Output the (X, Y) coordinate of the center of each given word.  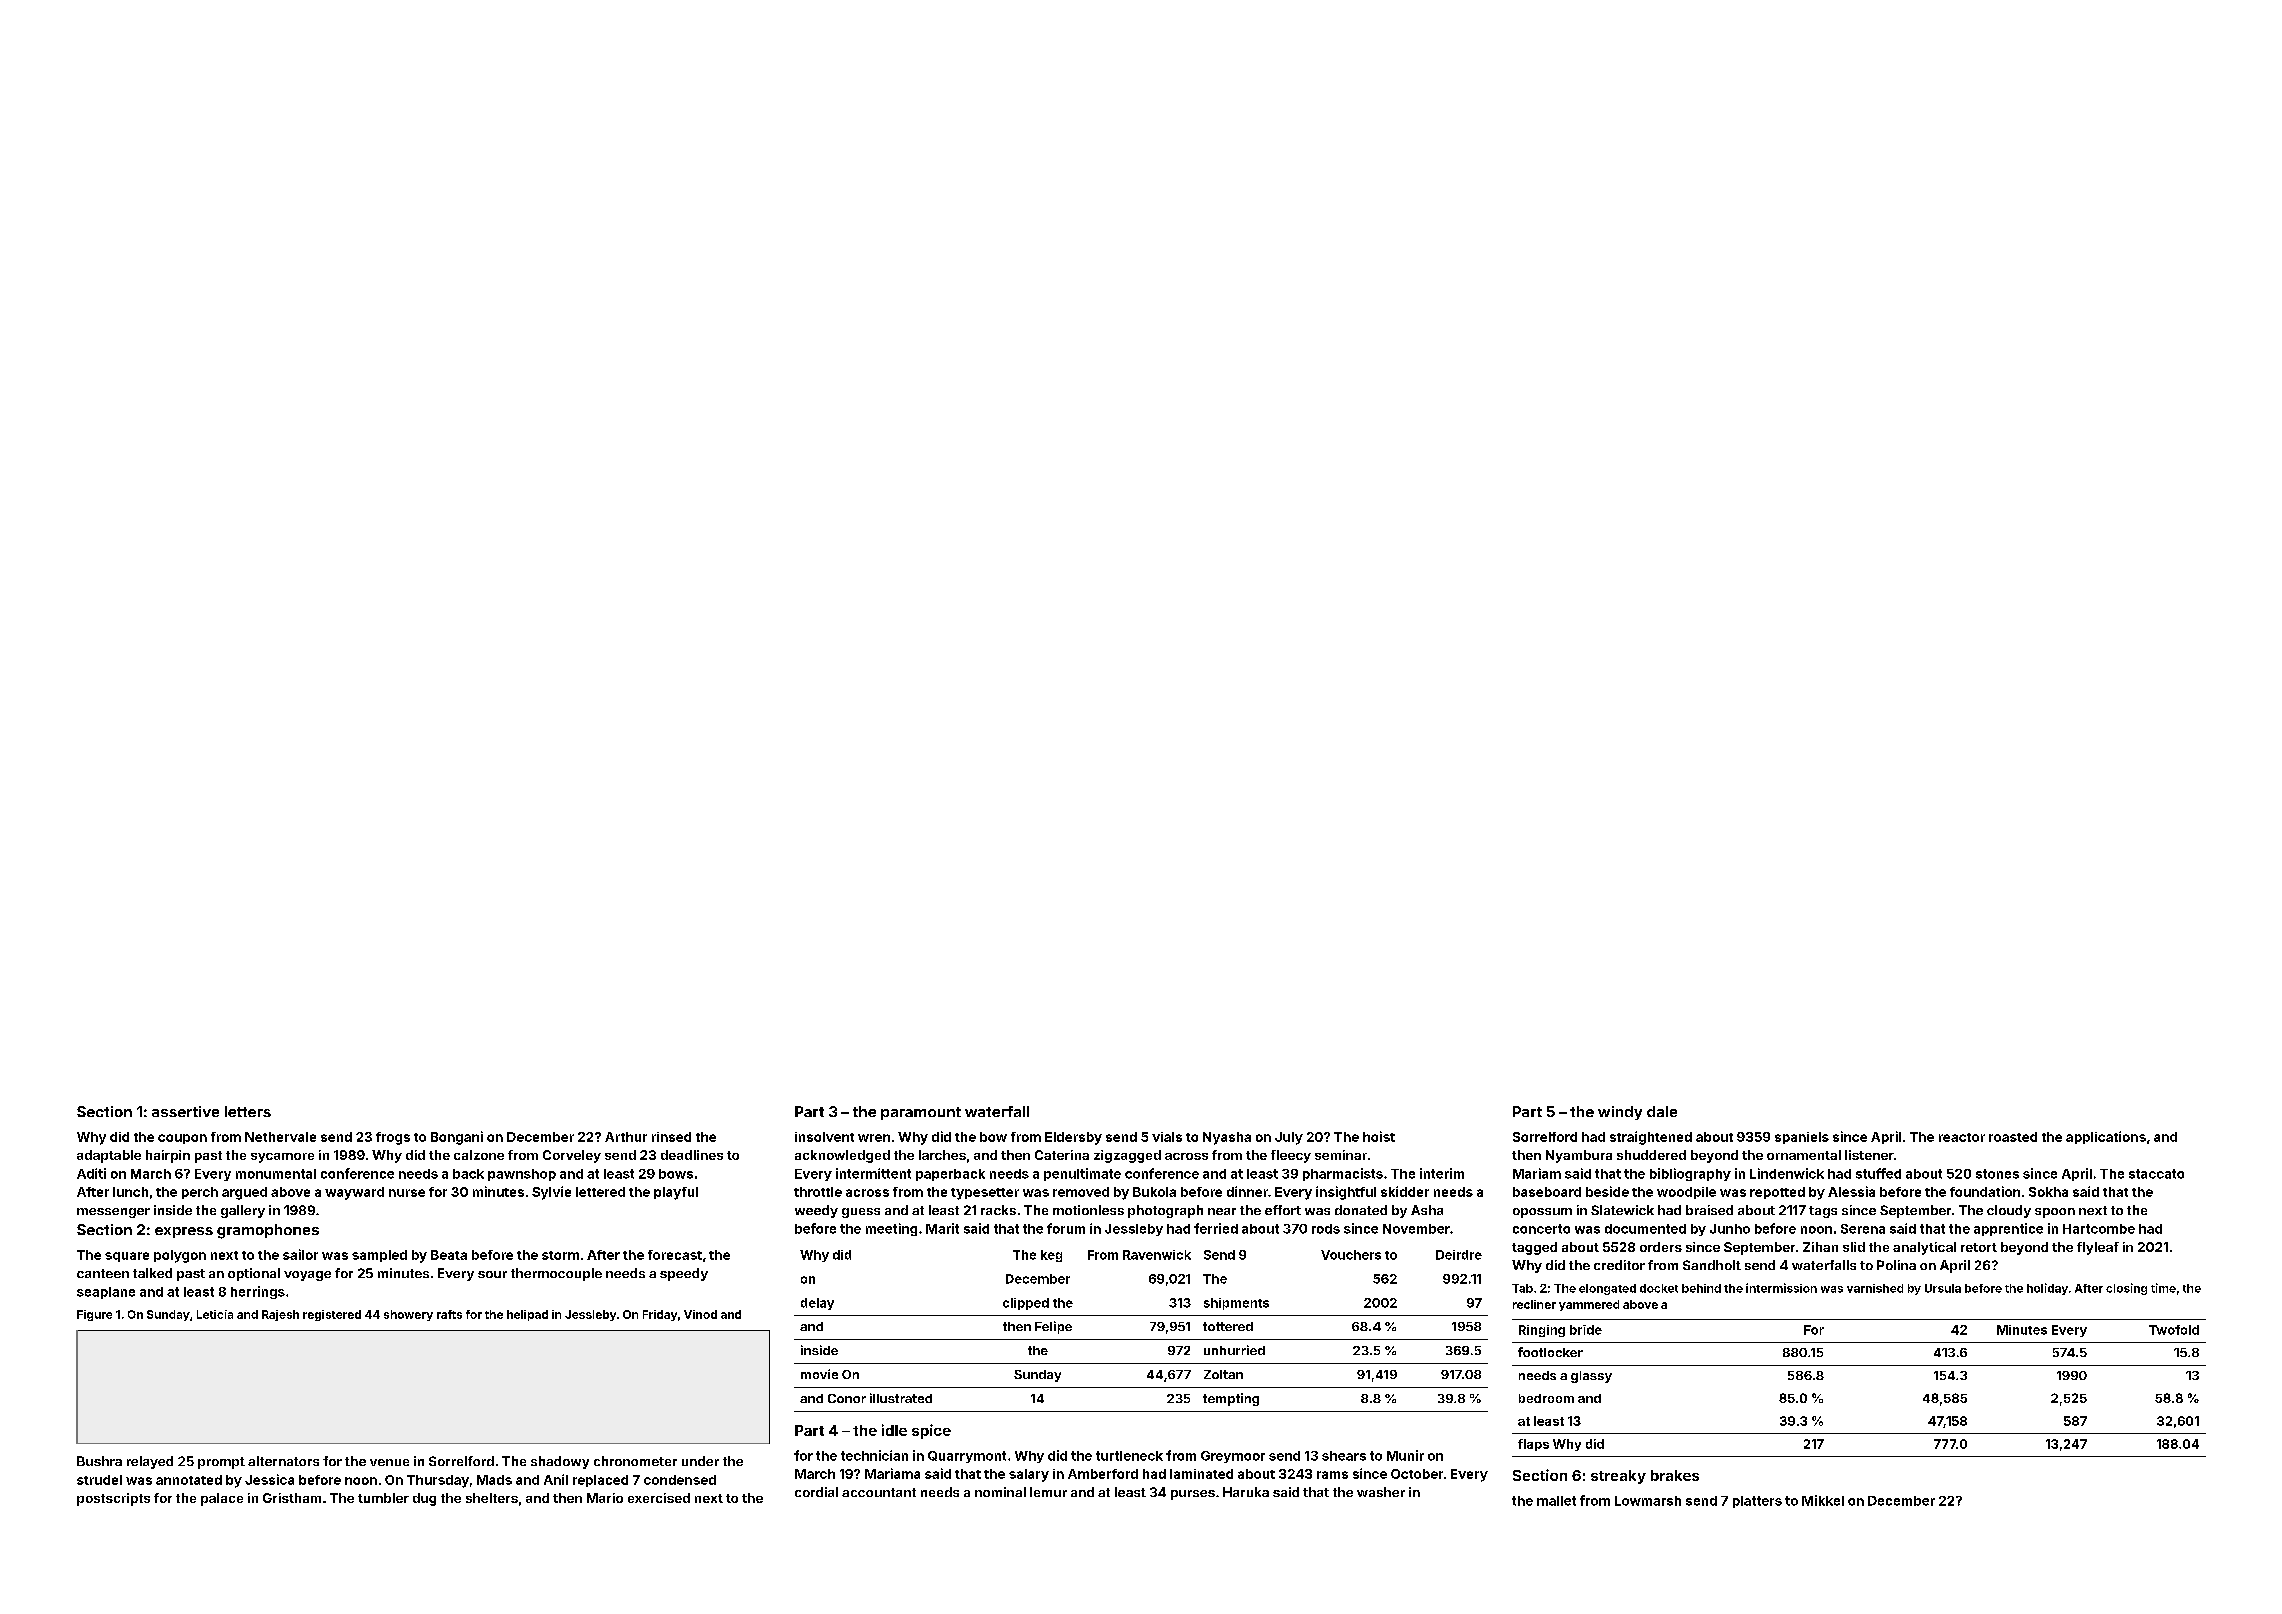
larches (942, 1155)
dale (1662, 1111)
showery (408, 1315)
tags (1823, 1212)
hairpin (168, 1156)
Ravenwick (1157, 1255)
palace (222, 1499)
